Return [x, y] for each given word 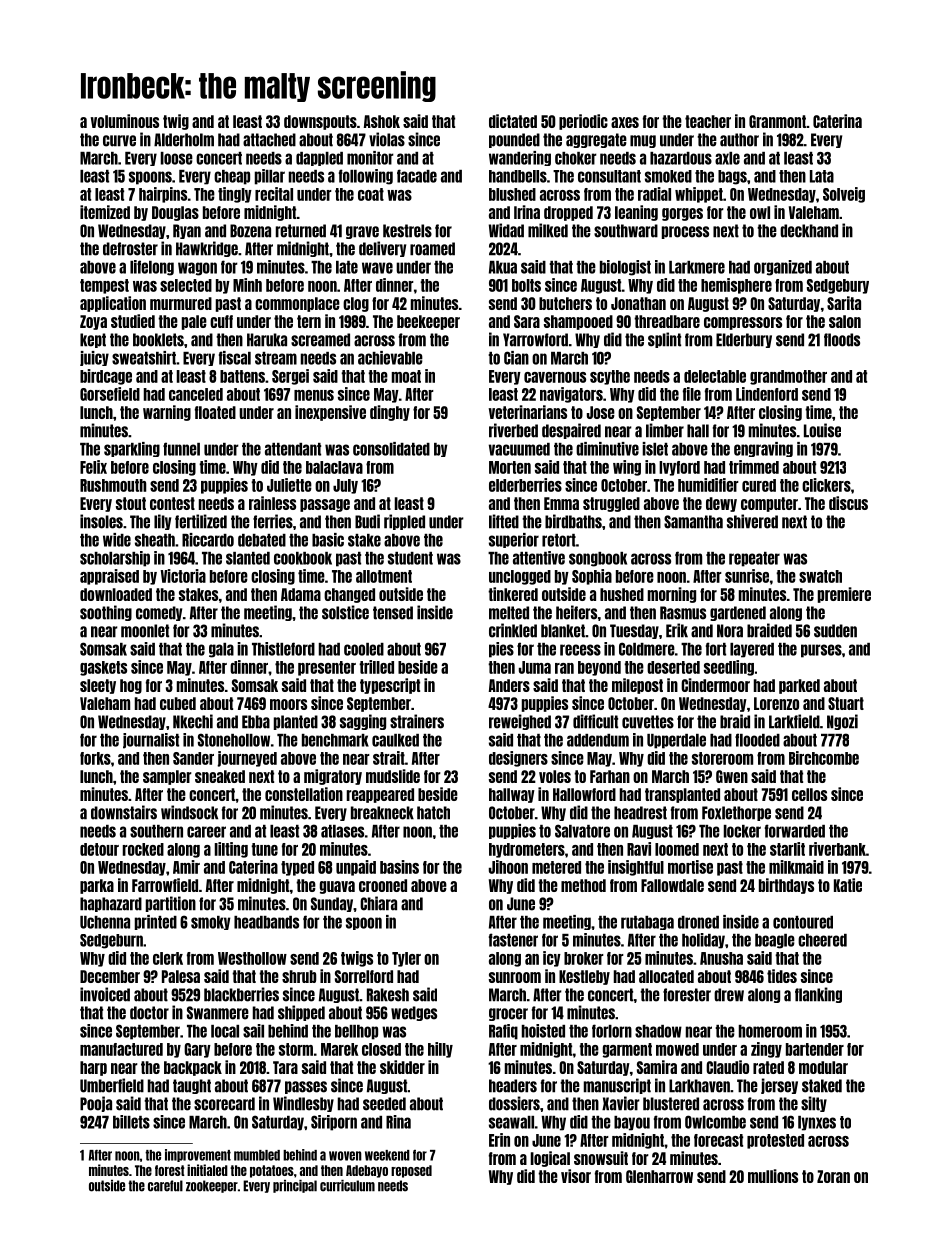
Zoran [833, 1176]
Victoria [183, 576]
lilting [231, 850]
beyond [599, 668]
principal [295, 1186]
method [583, 885]
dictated [513, 121]
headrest [640, 813]
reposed [411, 1171]
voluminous [125, 121]
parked [799, 686]
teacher [708, 121]
